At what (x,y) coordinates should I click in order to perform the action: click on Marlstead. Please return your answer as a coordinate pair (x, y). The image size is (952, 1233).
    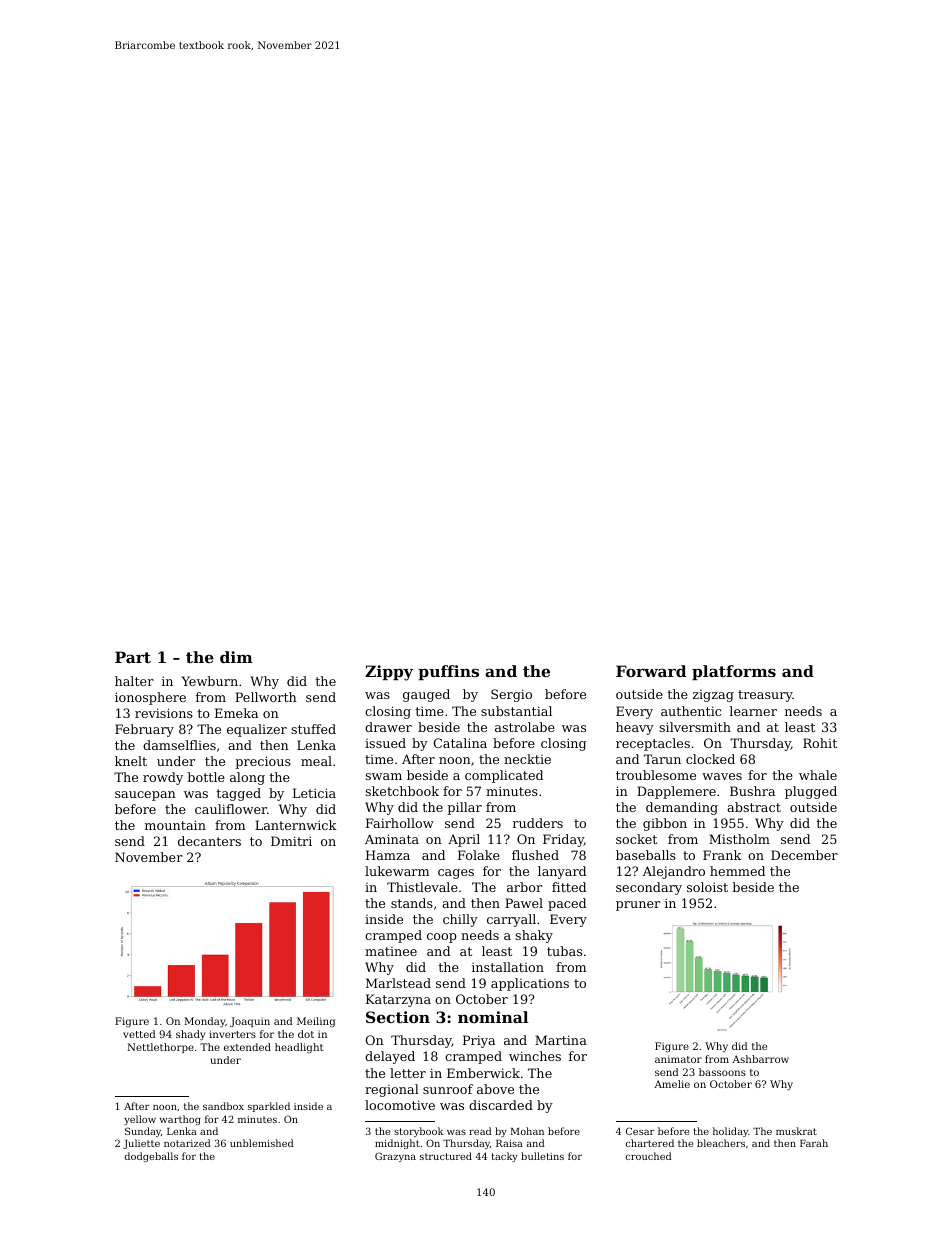
    Looking at the image, I should click on (398, 983).
